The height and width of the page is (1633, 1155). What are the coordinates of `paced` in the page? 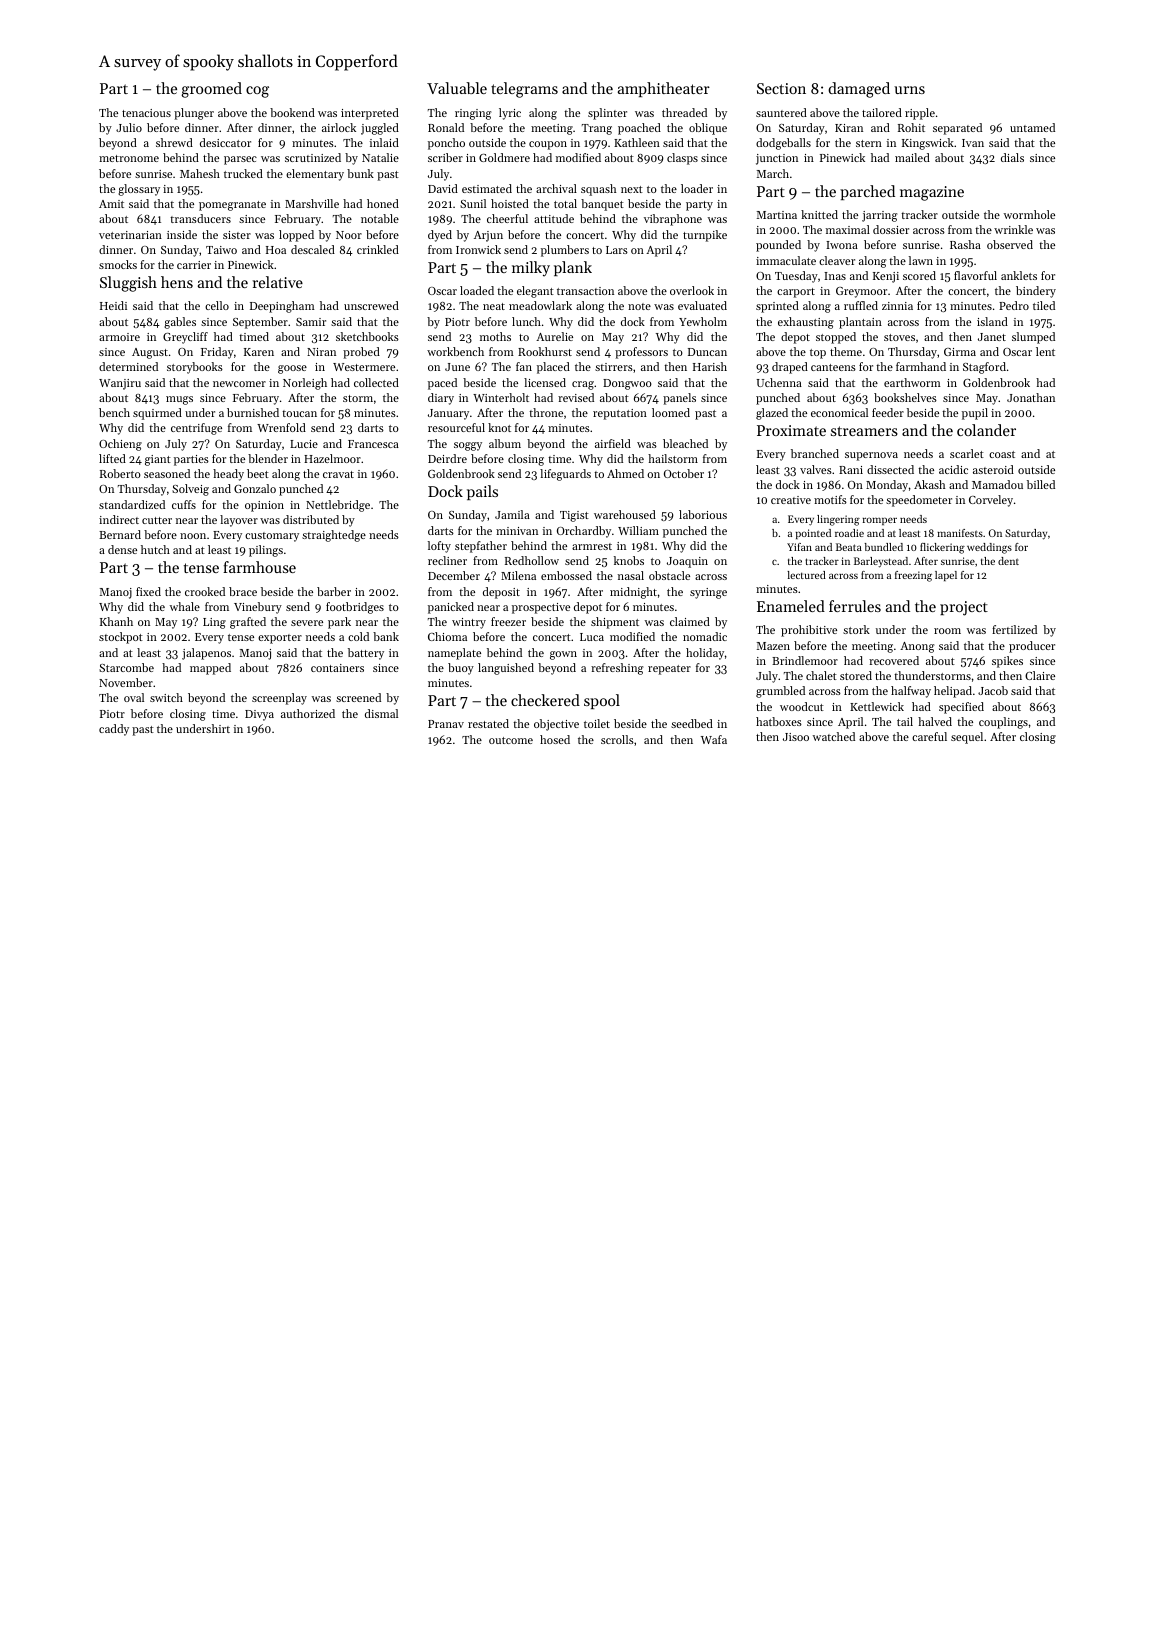 It's located at (442, 384).
